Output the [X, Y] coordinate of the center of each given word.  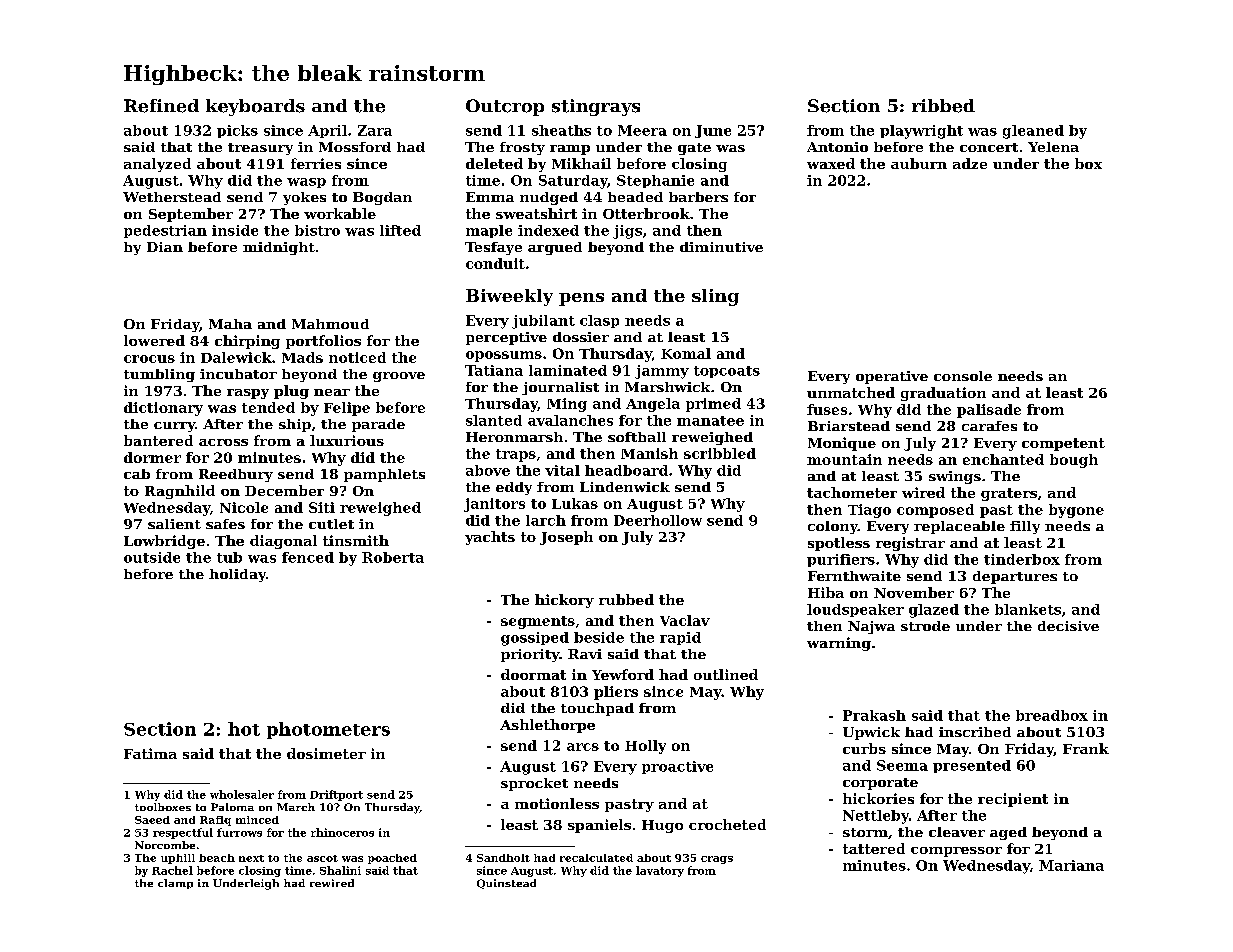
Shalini [340, 870]
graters [1009, 494]
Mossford [355, 147]
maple [489, 231]
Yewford [623, 674]
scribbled [720, 453]
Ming [567, 405]
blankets [1028, 609]
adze [970, 163]
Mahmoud [330, 324]
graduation [943, 394]
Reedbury [236, 475]
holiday [237, 575]
